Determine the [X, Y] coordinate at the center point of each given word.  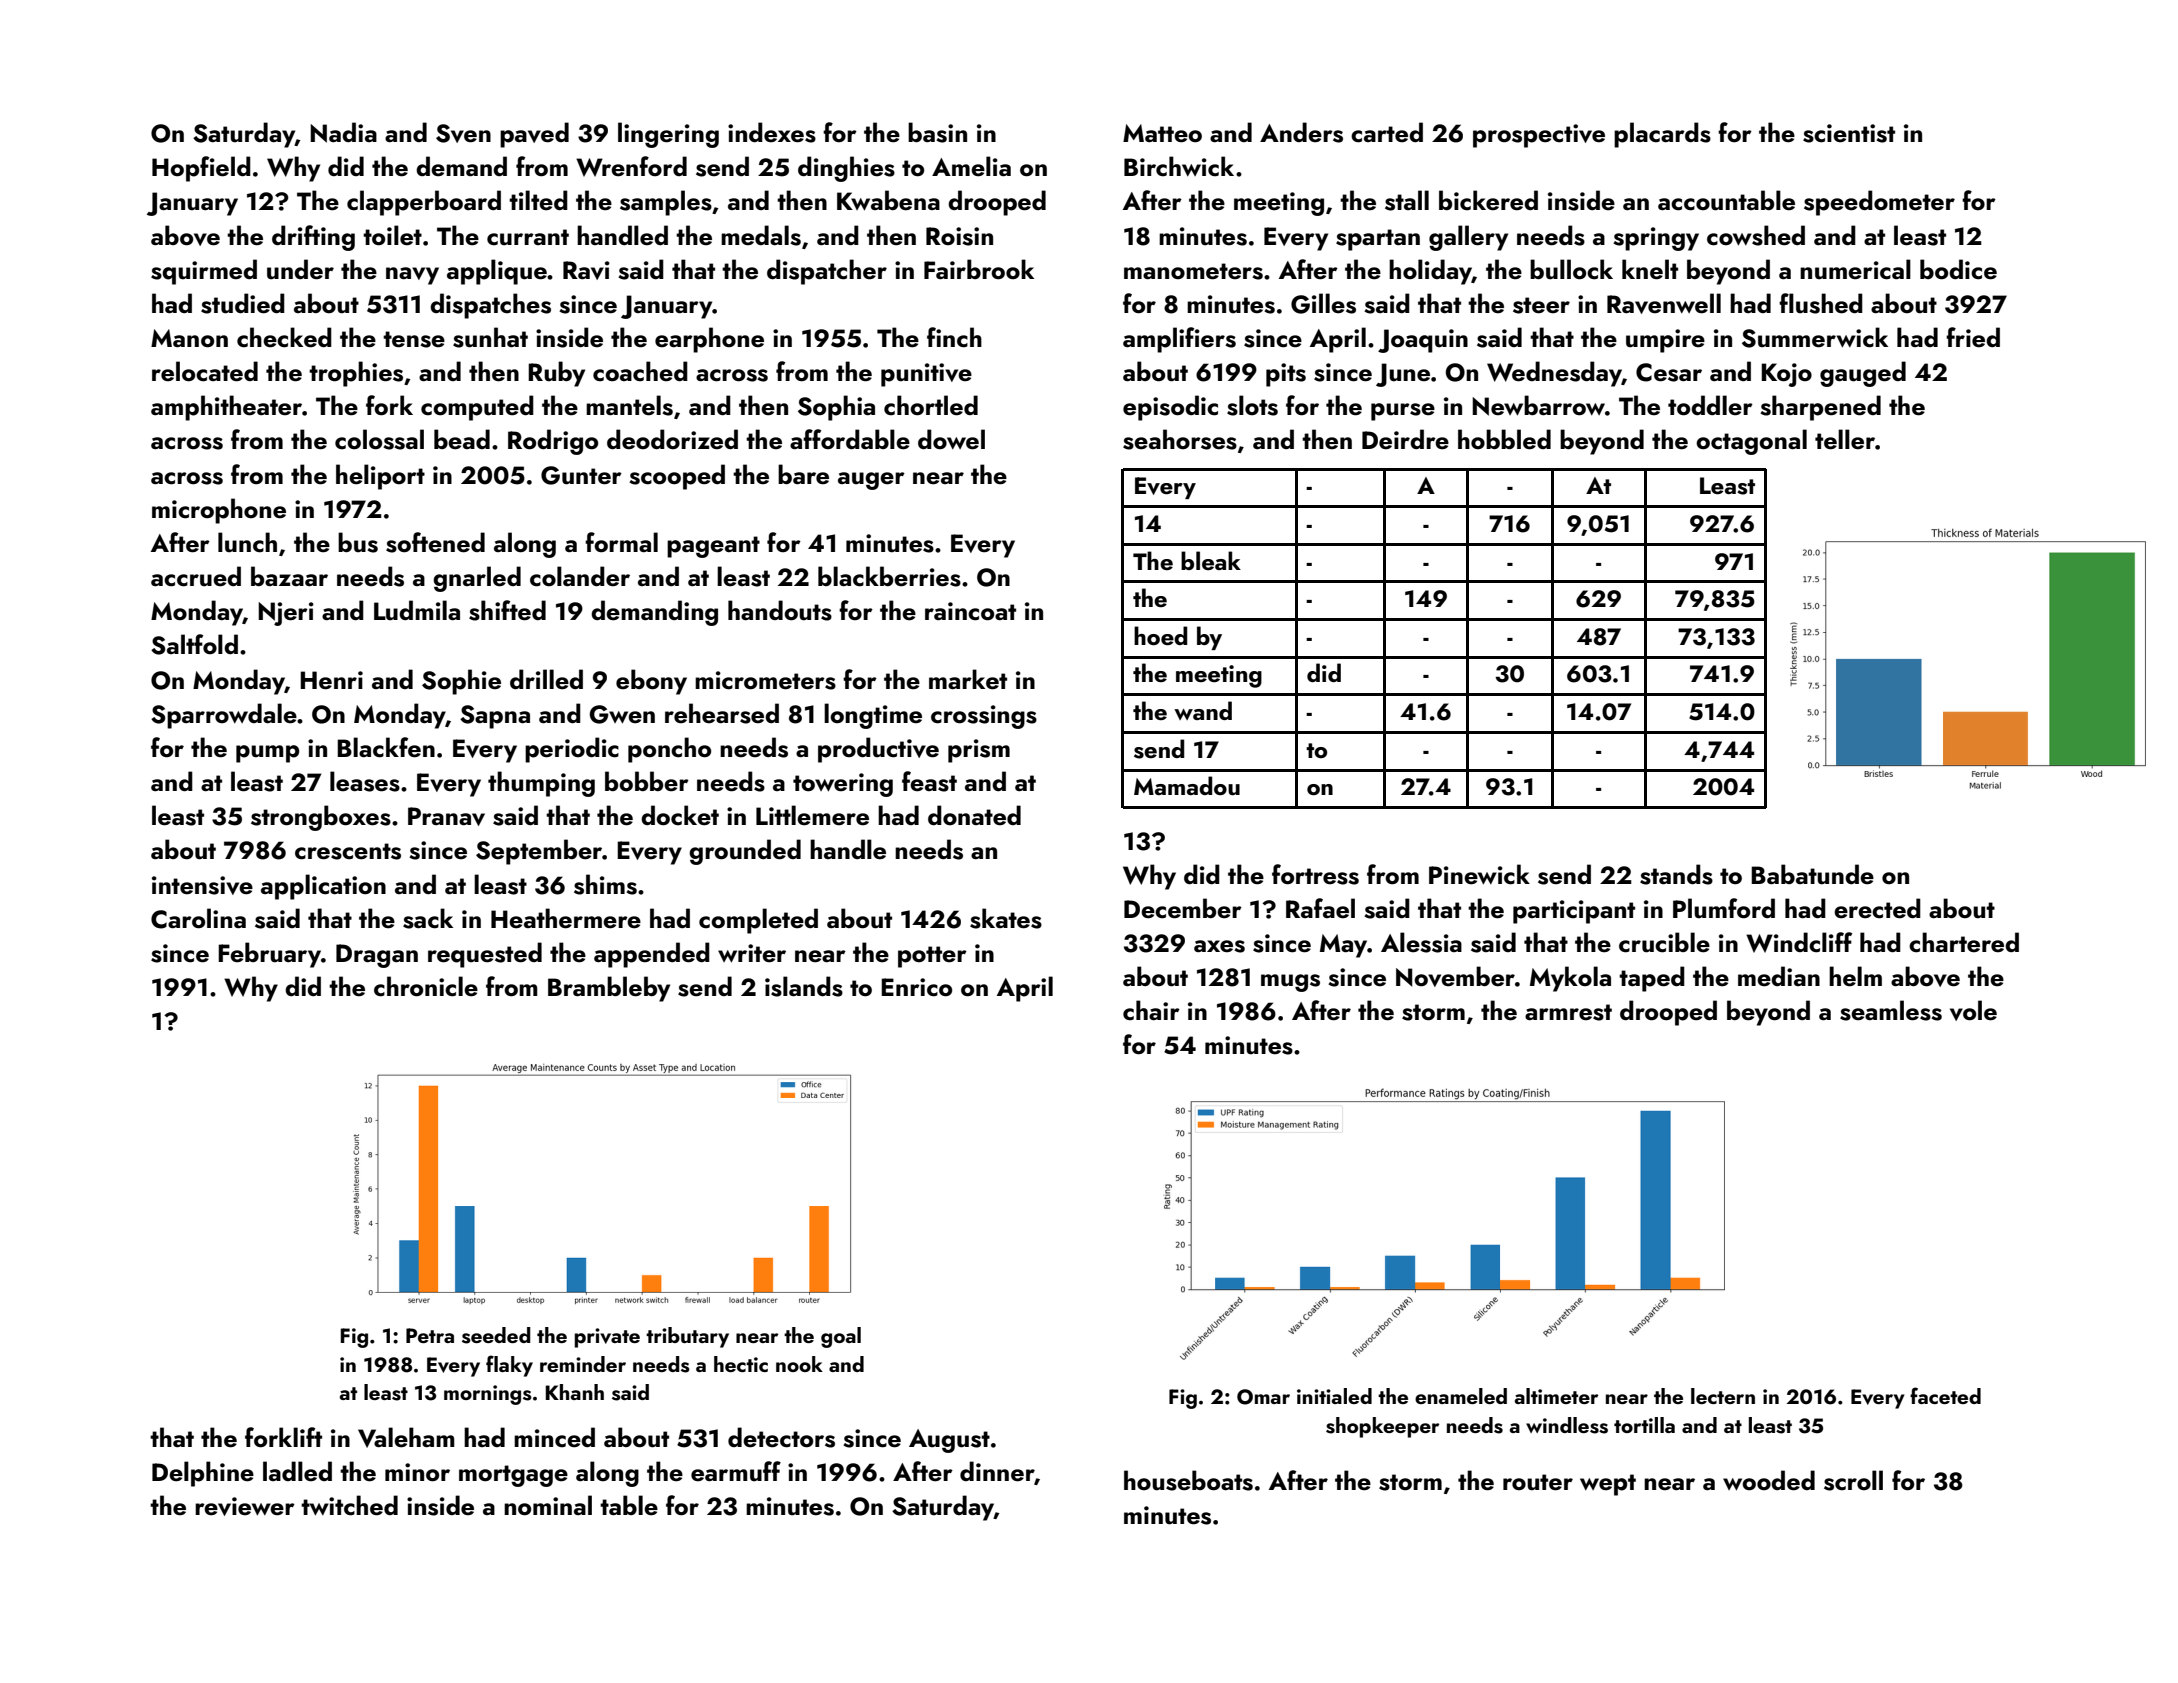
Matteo [1162, 133]
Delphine [203, 1474]
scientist [1849, 133]
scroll [1853, 1480]
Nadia [343, 132]
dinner [997, 1471]
